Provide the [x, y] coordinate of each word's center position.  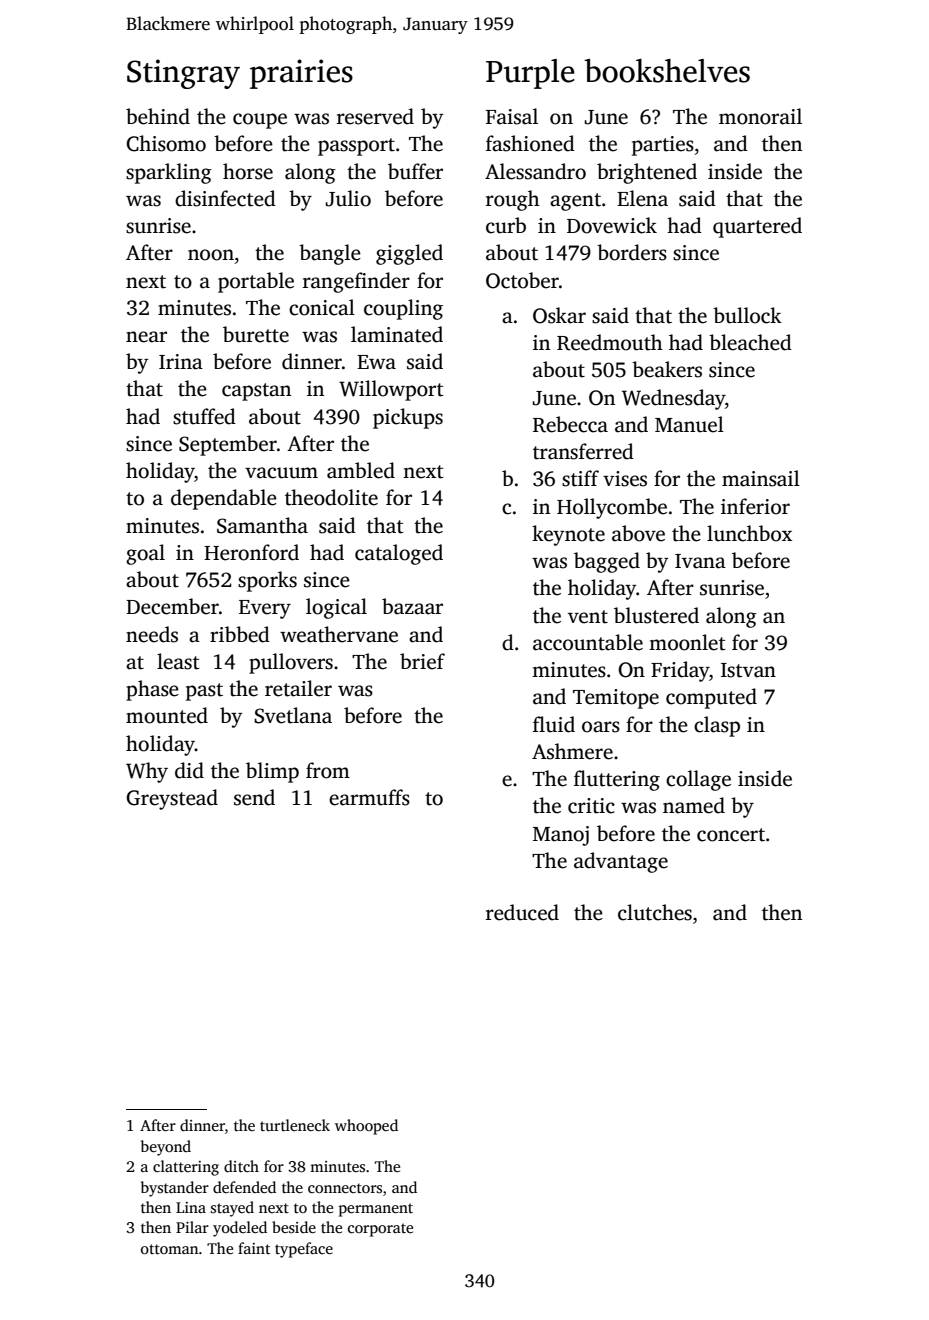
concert [731, 835]
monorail [760, 116]
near [146, 337]
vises [625, 479]
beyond [166, 1148]
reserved [375, 116]
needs [152, 634]
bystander [175, 1189]
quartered [757, 227]
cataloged [399, 554]
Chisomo [166, 143]
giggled [409, 254]
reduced [522, 912]
